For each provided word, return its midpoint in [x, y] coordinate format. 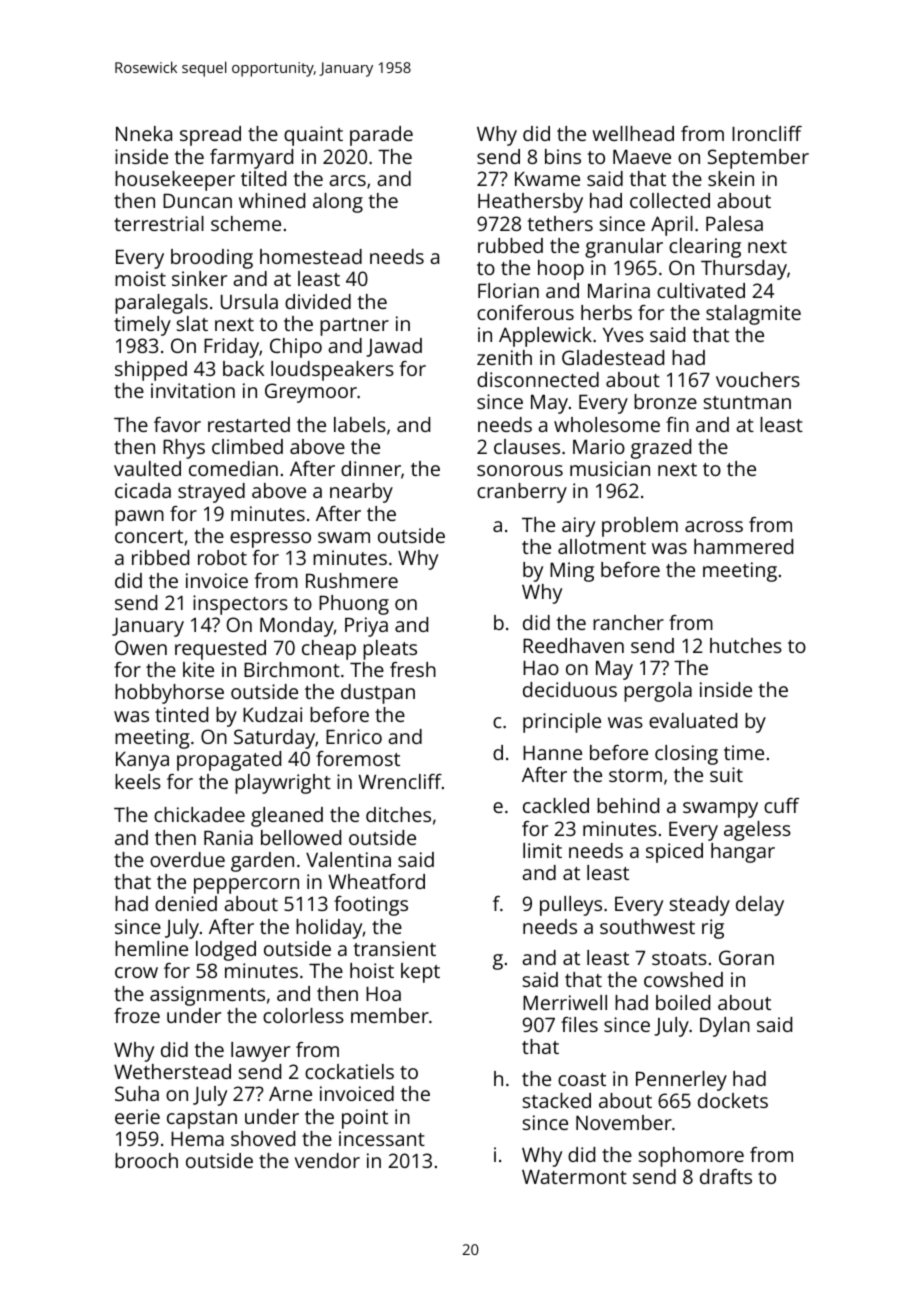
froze [137, 1015]
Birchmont [292, 669]
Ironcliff [767, 133]
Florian [508, 290]
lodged [226, 951]
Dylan [725, 1027]
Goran [746, 957]
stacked [557, 1100]
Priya [366, 627]
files [579, 1024]
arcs [347, 180]
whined [272, 200]
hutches [746, 645]
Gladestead [613, 357]
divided [318, 301]
